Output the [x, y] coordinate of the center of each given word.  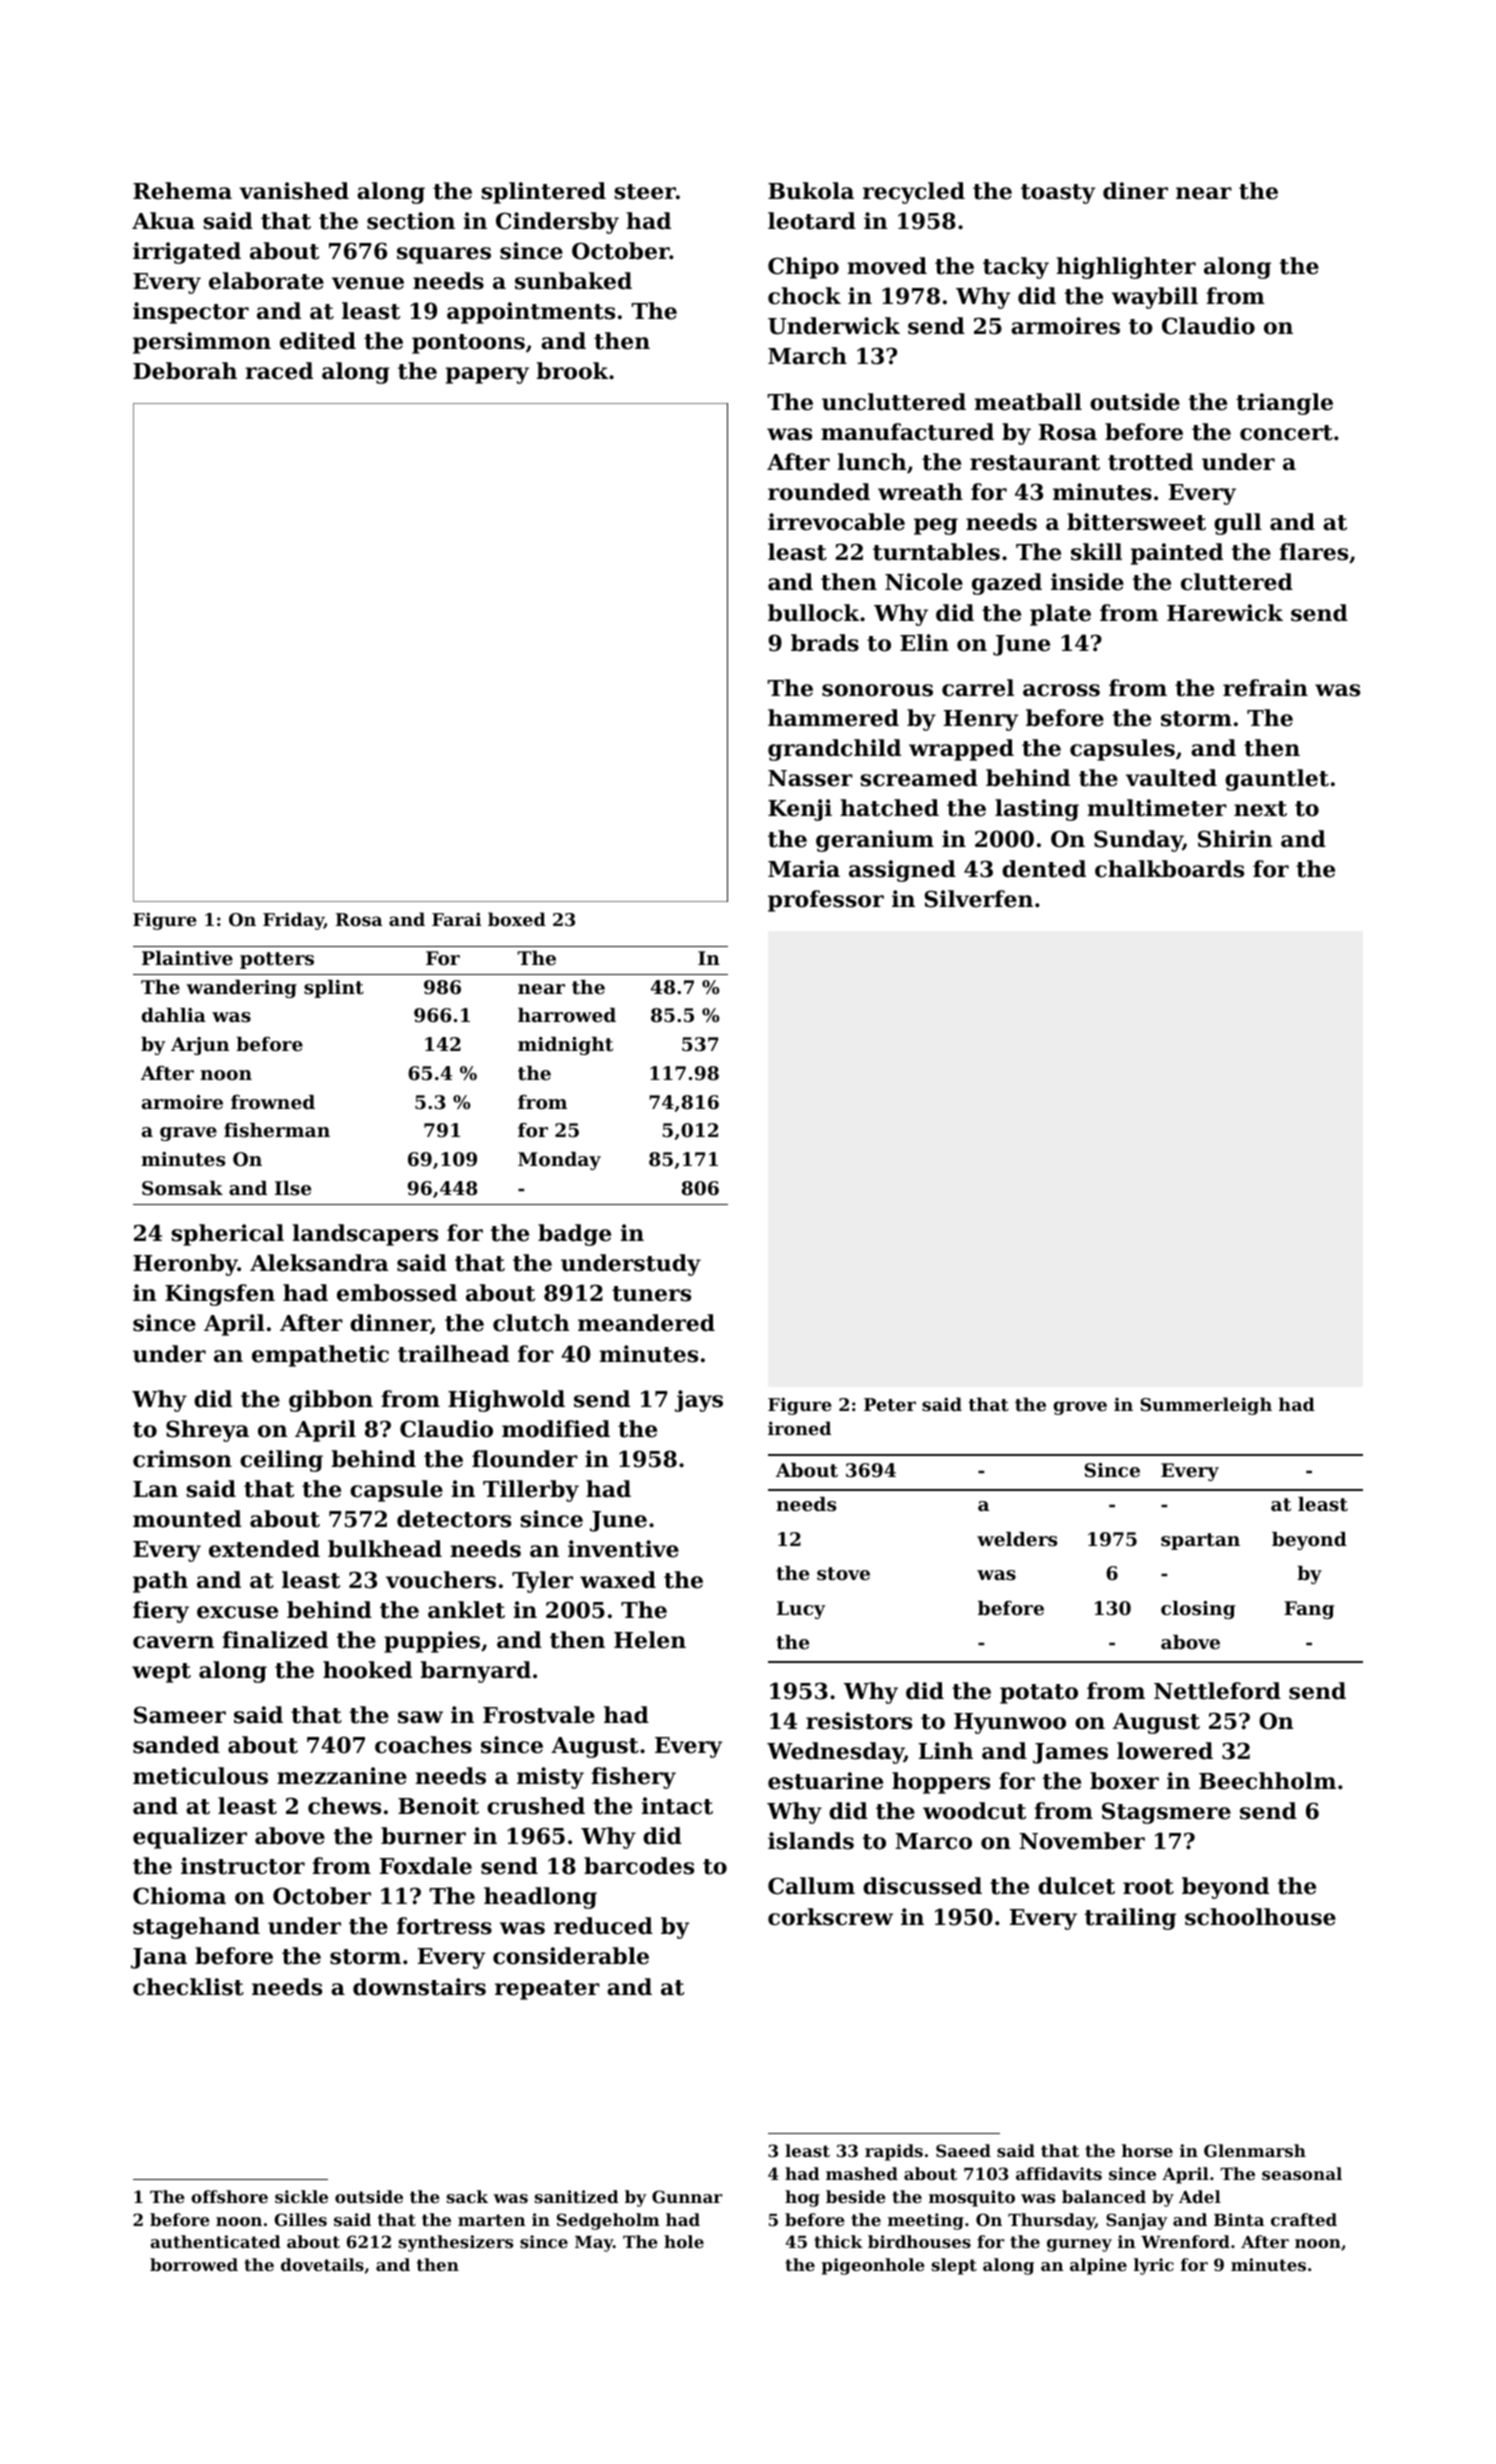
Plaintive [187, 958]
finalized [275, 1640]
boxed [517, 919]
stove [843, 1574]
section [411, 221]
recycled [914, 193]
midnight [565, 1046]
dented [1044, 869]
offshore [229, 2196]
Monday [559, 1161]
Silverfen [978, 899]
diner [1135, 191]
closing [1198, 1610]
